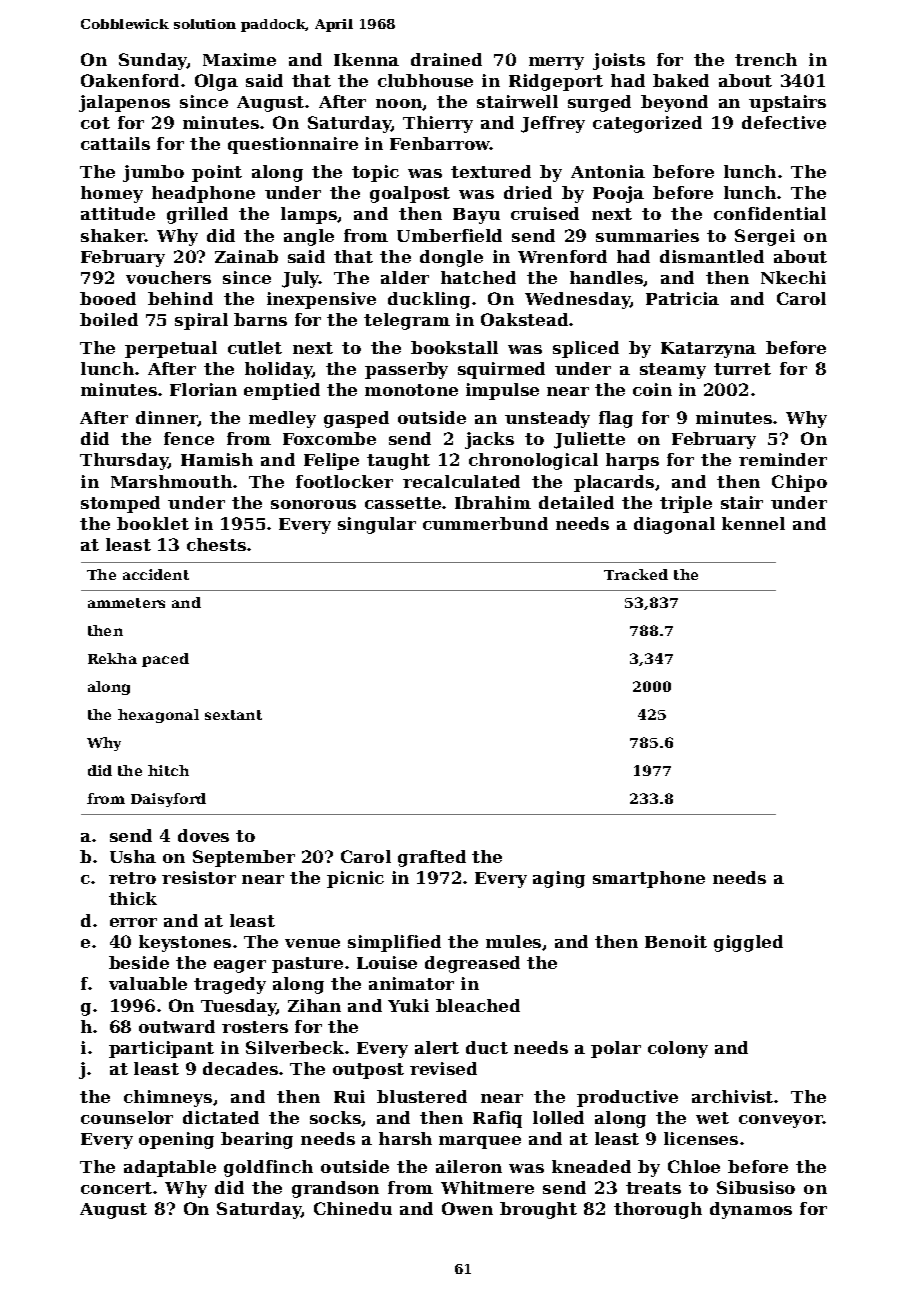 This image has width=908, height=1316. I want to click on grafted, so click(432, 858).
